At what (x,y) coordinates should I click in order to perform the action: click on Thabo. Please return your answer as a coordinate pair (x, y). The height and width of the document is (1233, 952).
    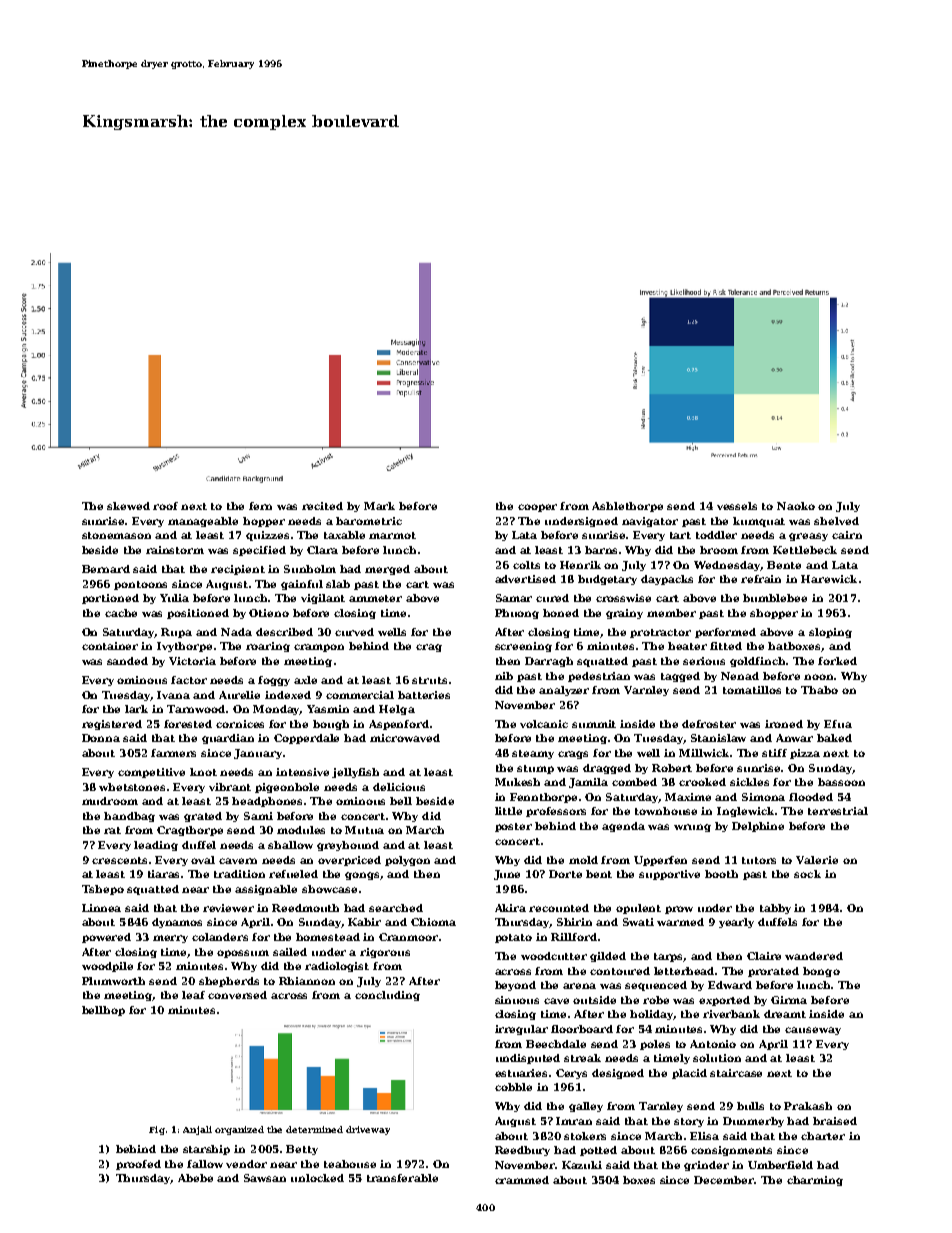
    Looking at the image, I should click on (819, 690).
